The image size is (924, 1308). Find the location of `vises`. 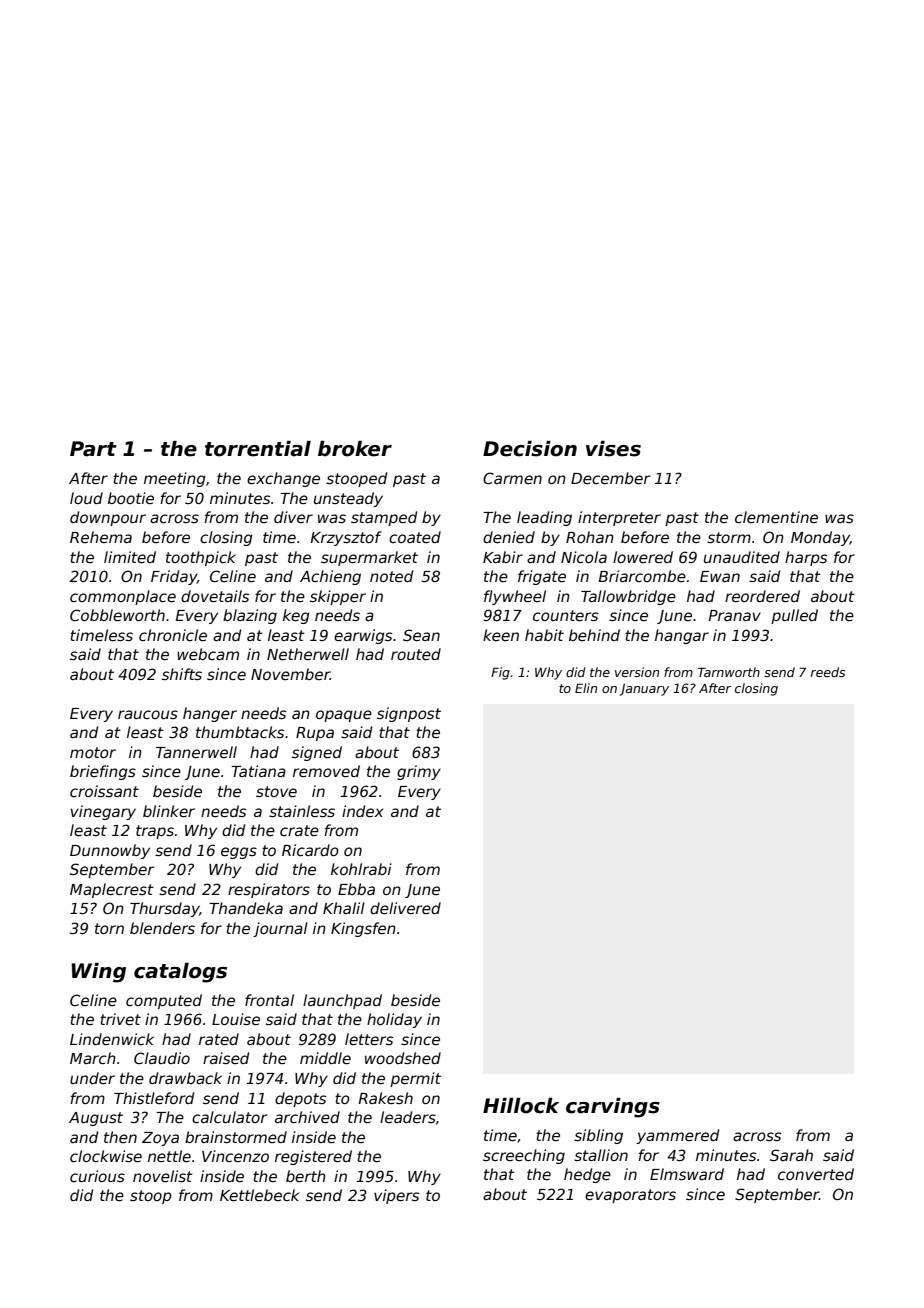

vises is located at coordinates (613, 449).
